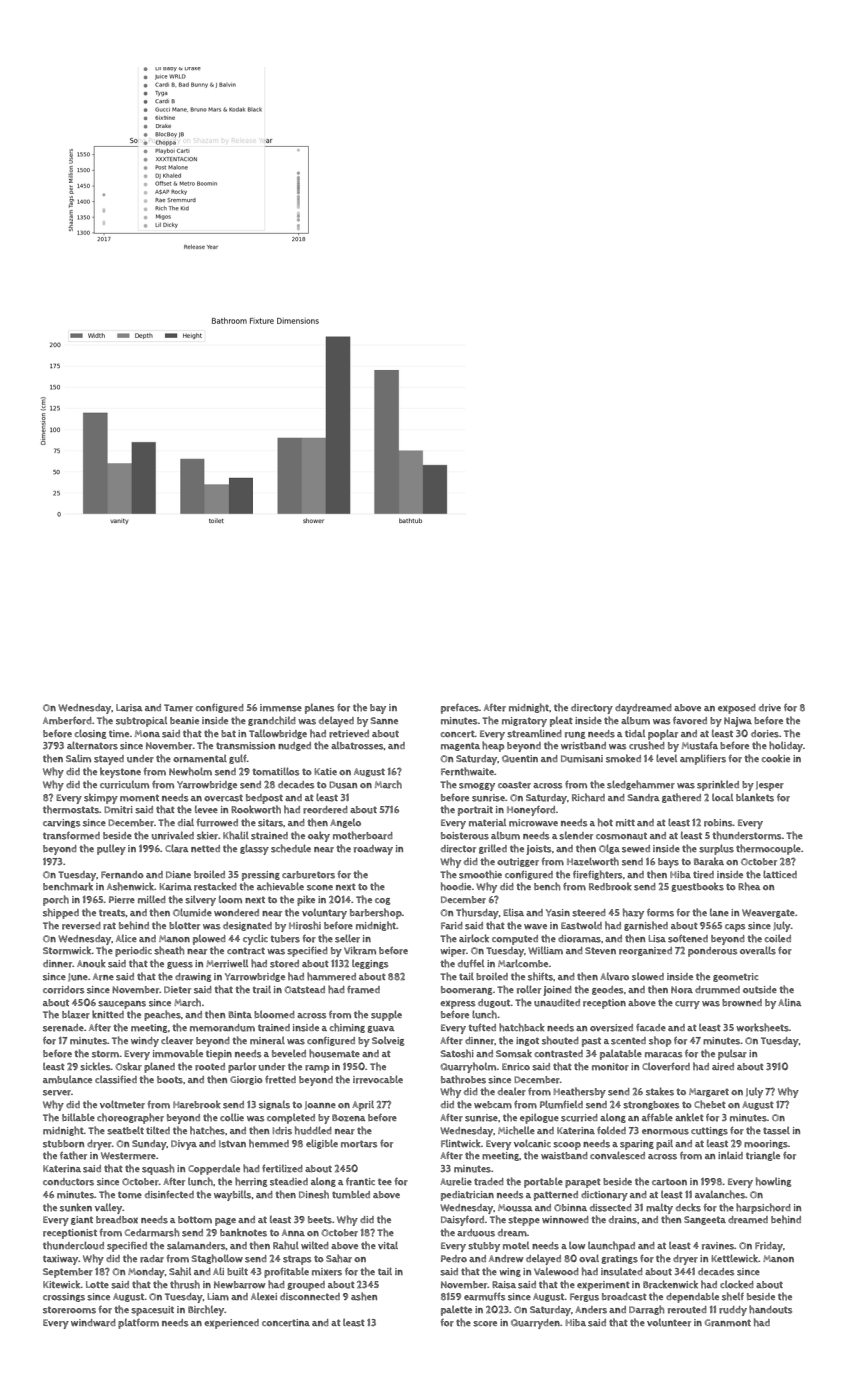 The width and height of the page is (849, 1400). Describe the element at coordinates (122, 1104) in the page. I see `voltmeter` at that location.
